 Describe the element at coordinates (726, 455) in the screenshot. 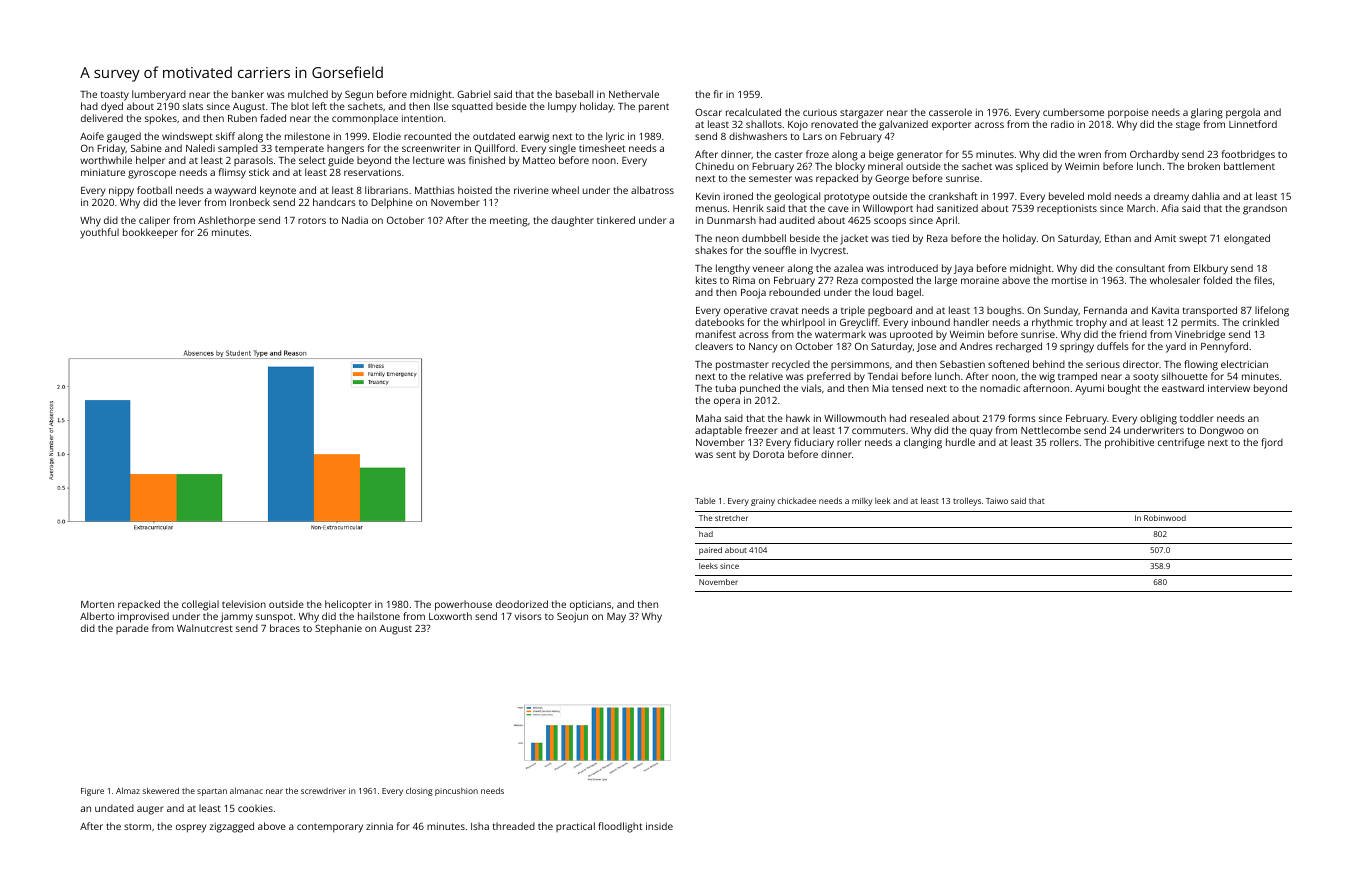

I see `sent` at that location.
